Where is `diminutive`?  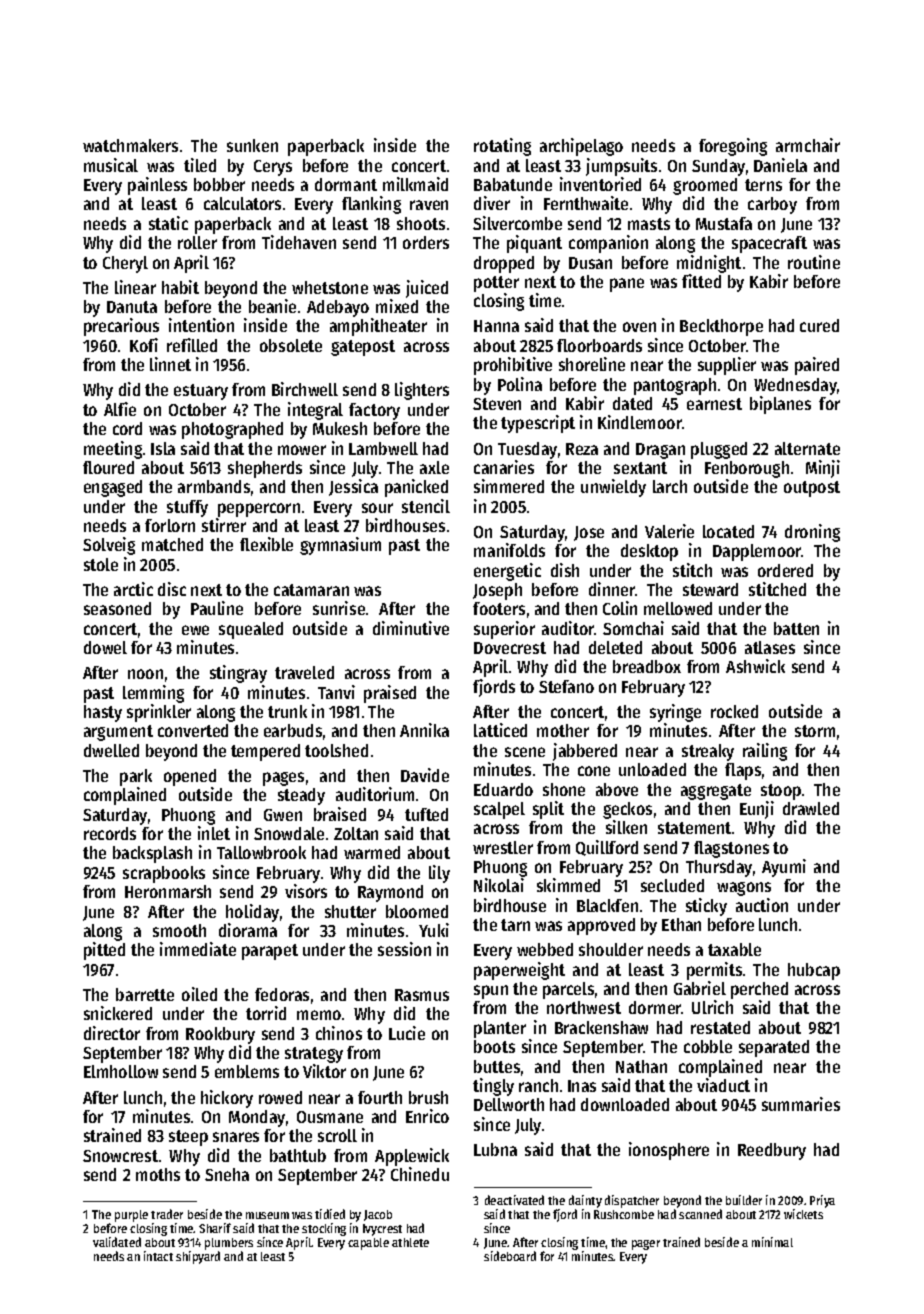
diminutive is located at coordinates (411, 628).
